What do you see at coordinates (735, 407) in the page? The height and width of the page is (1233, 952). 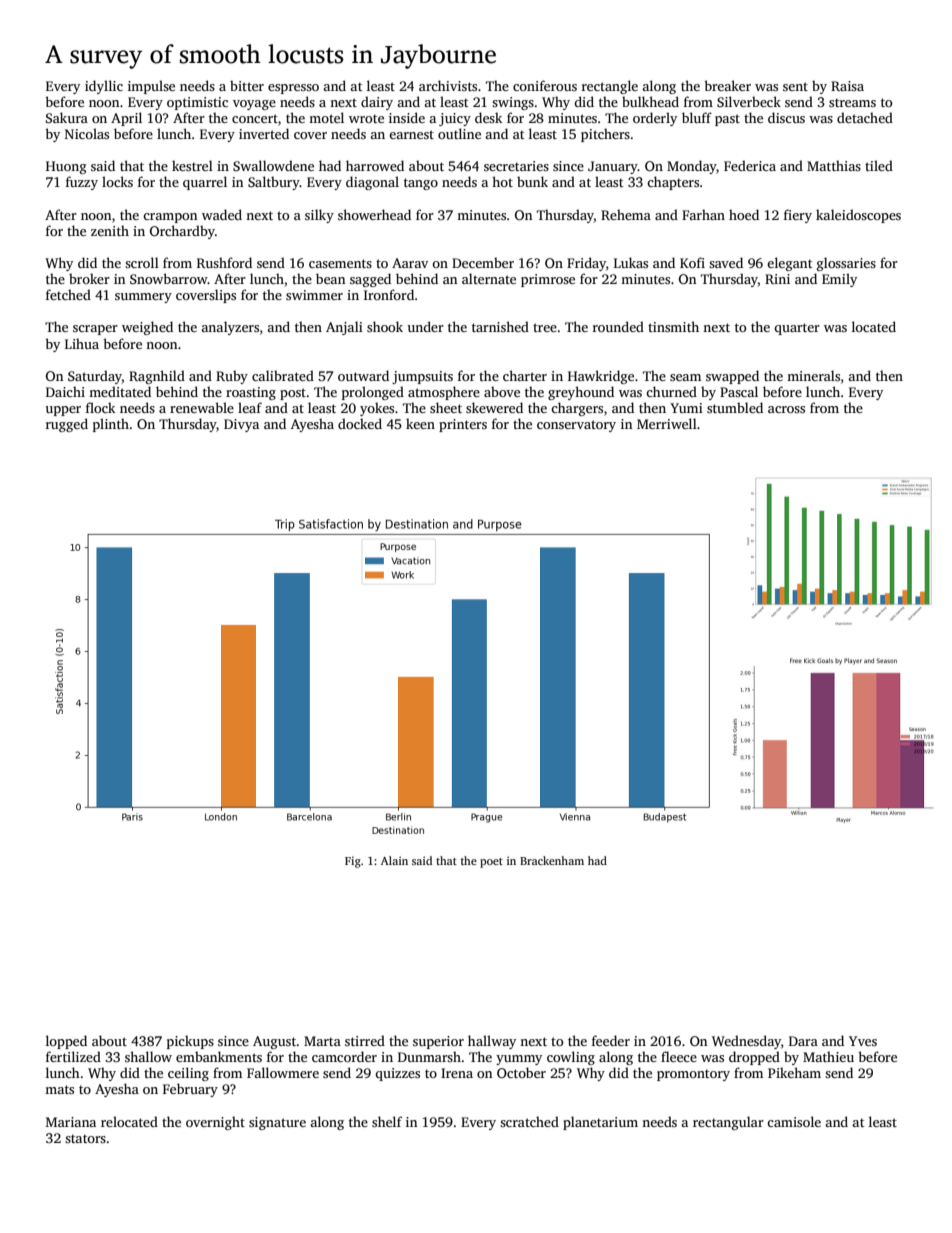 I see `stumbled` at bounding box center [735, 407].
